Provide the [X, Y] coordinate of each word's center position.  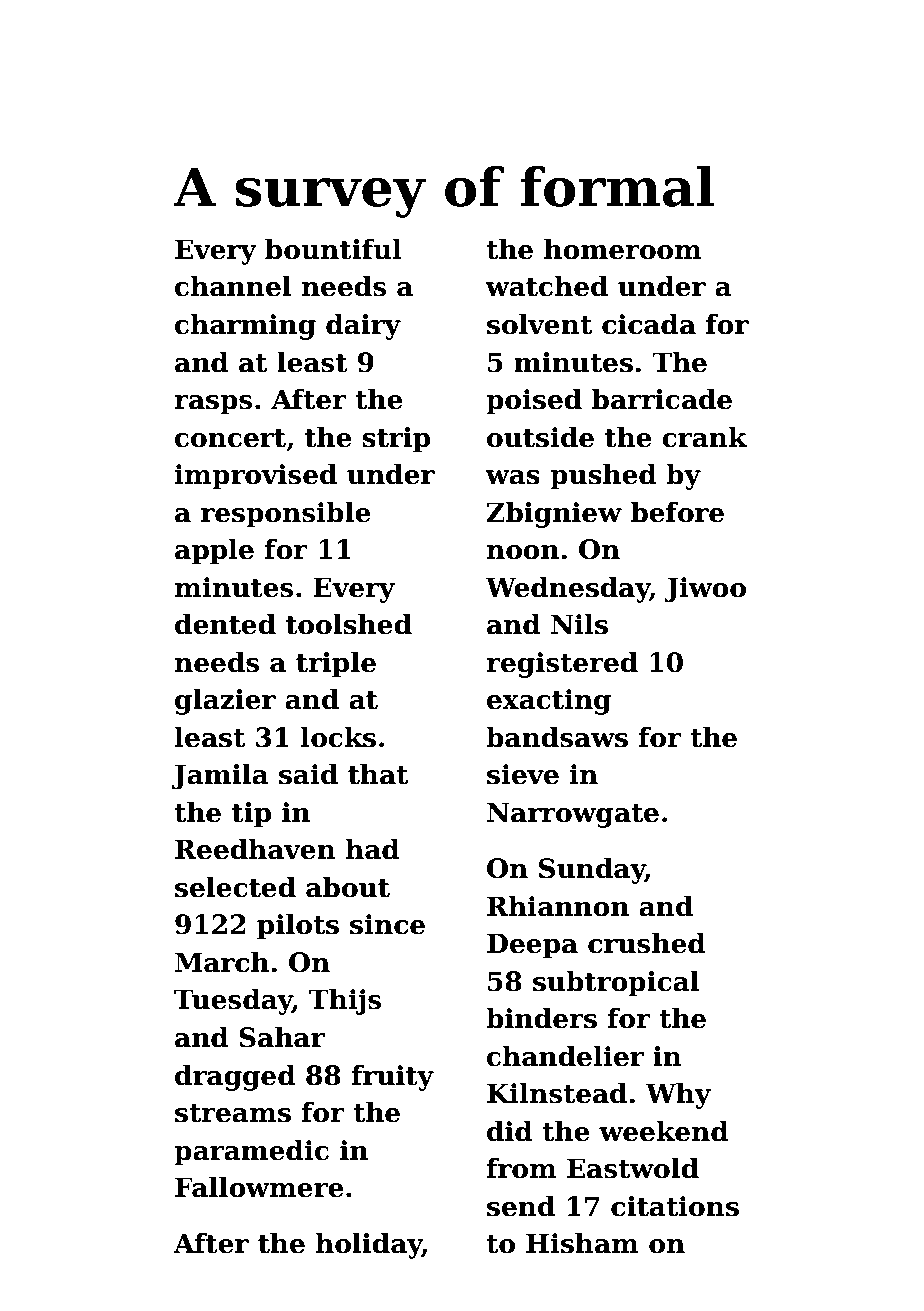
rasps [213, 405]
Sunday [592, 870]
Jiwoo [705, 590]
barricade [662, 399]
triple [336, 664]
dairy [363, 326]
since [387, 924]
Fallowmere [259, 1187]
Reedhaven [255, 849]
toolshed [349, 624]
